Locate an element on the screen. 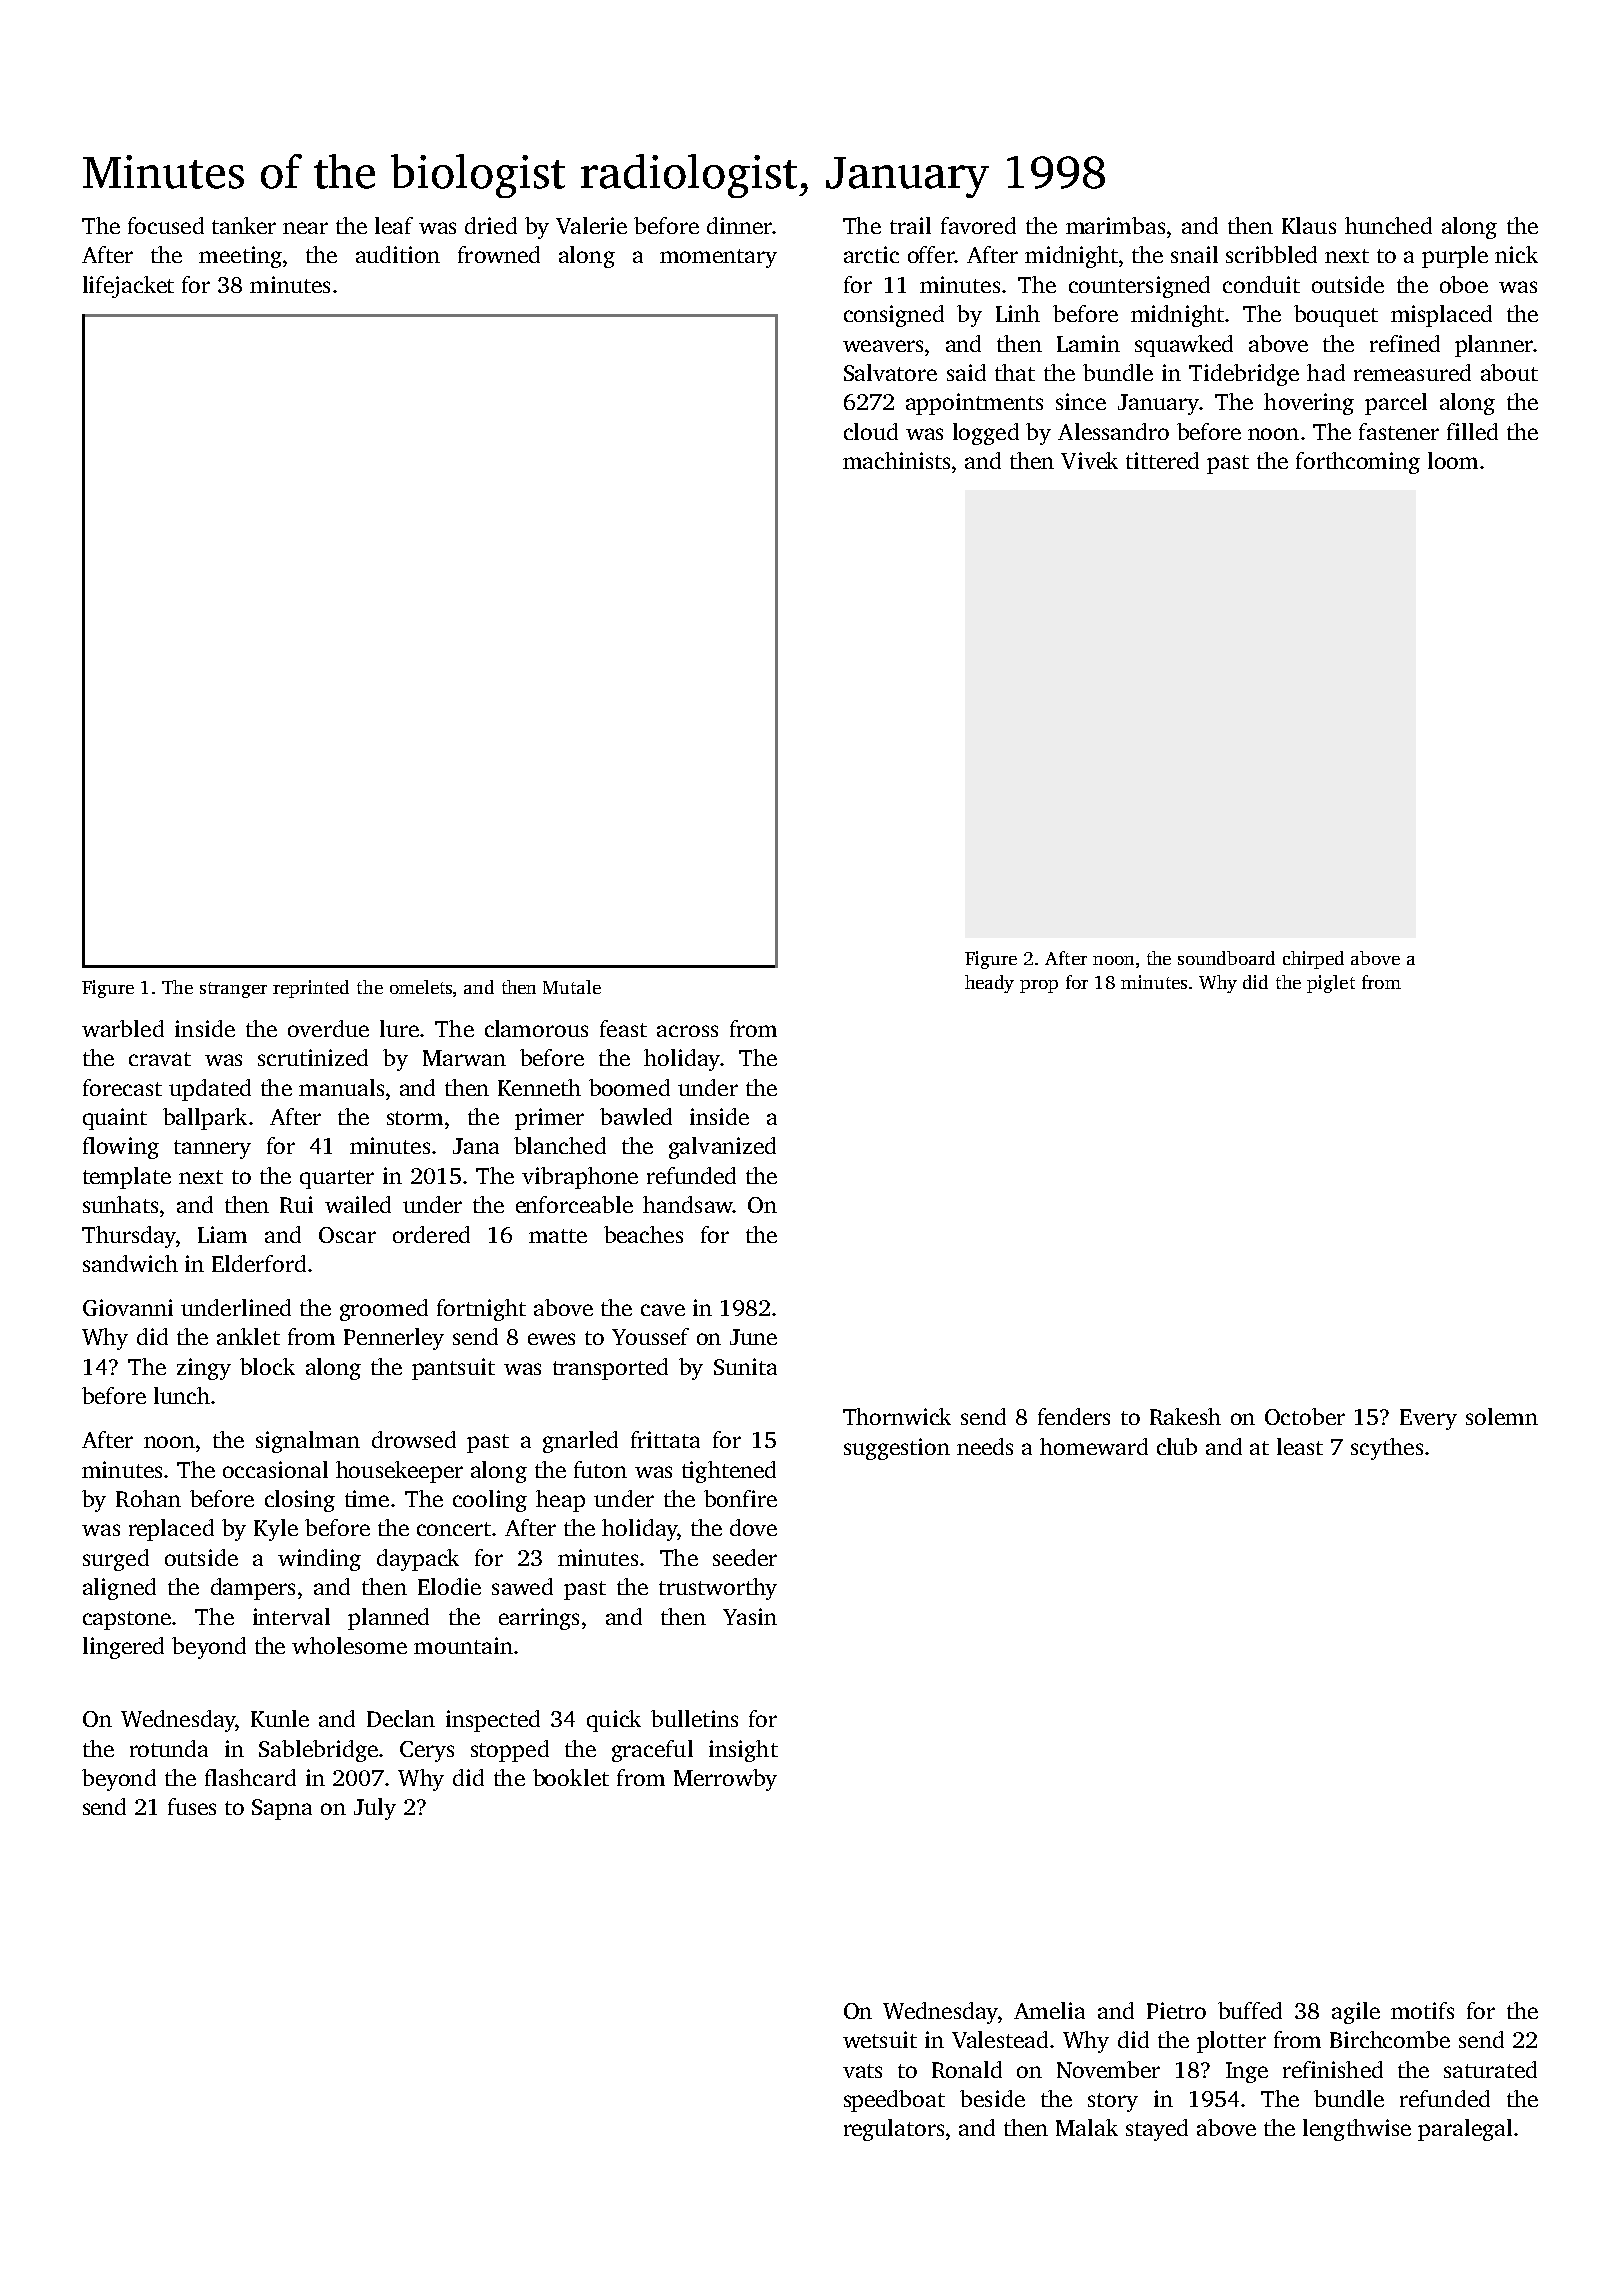  tittered is located at coordinates (1162, 460).
